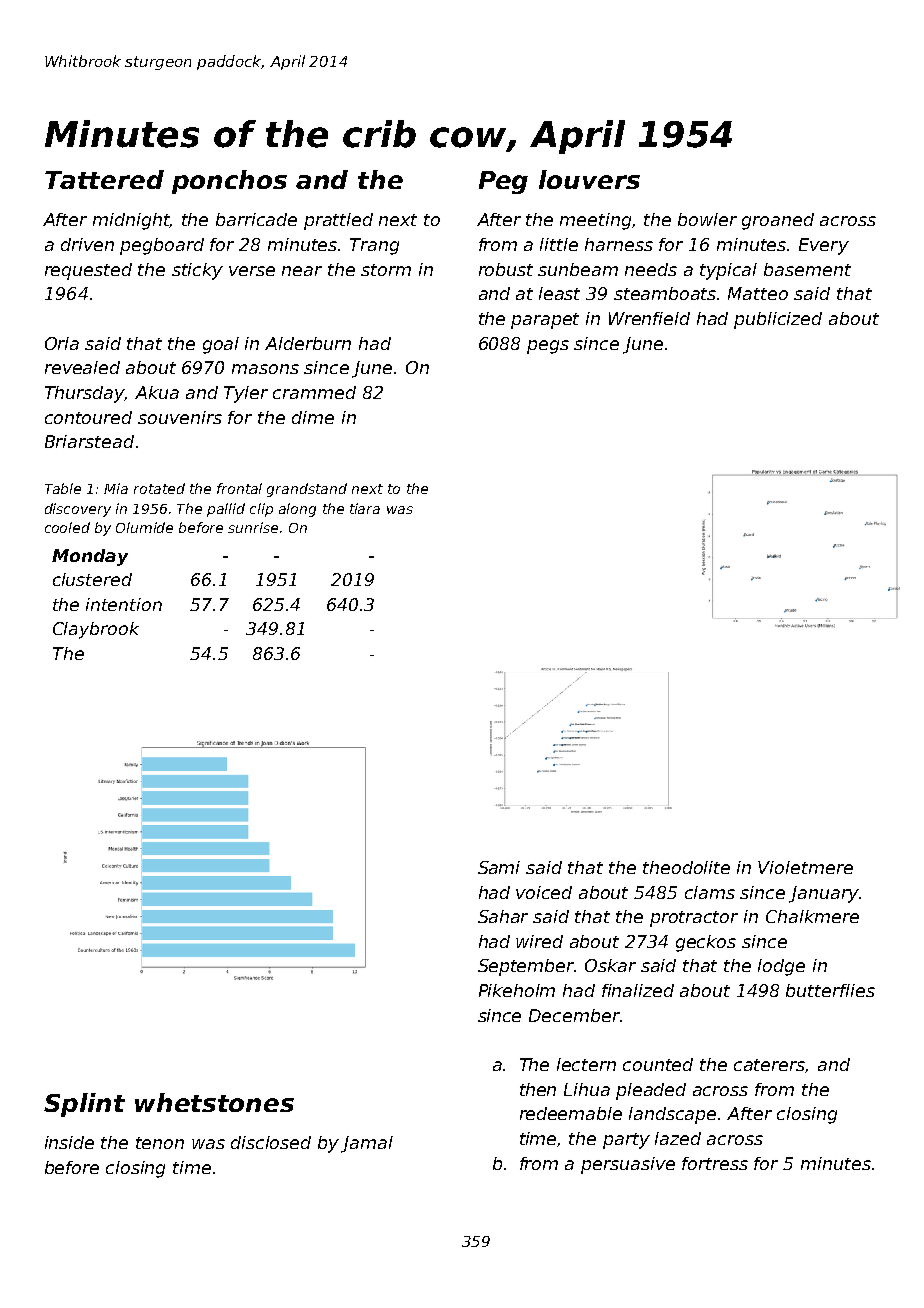  What do you see at coordinates (386, 270) in the page?
I see `storm` at bounding box center [386, 270].
